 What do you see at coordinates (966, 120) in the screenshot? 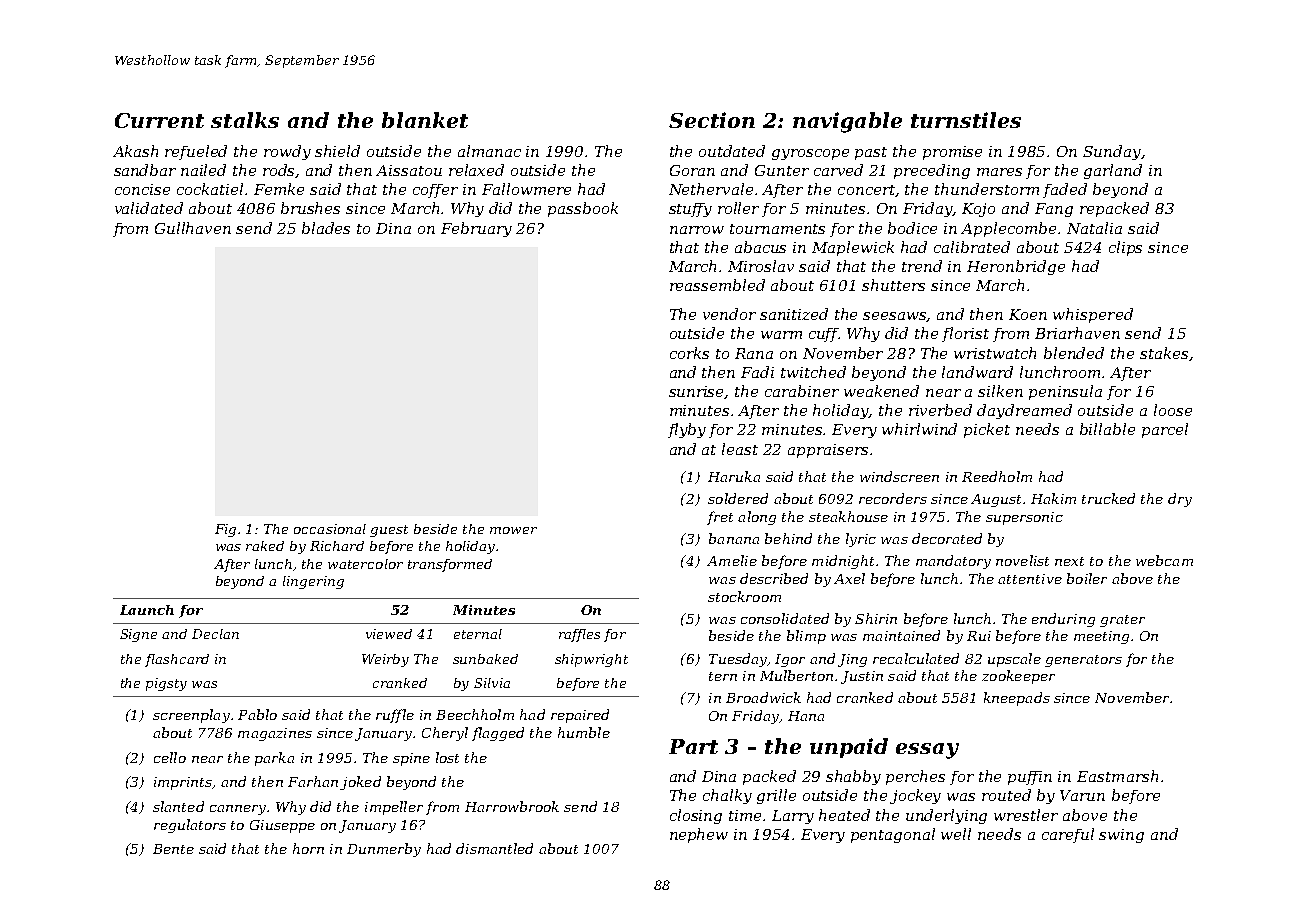
I see `turnstiles` at bounding box center [966, 120].
